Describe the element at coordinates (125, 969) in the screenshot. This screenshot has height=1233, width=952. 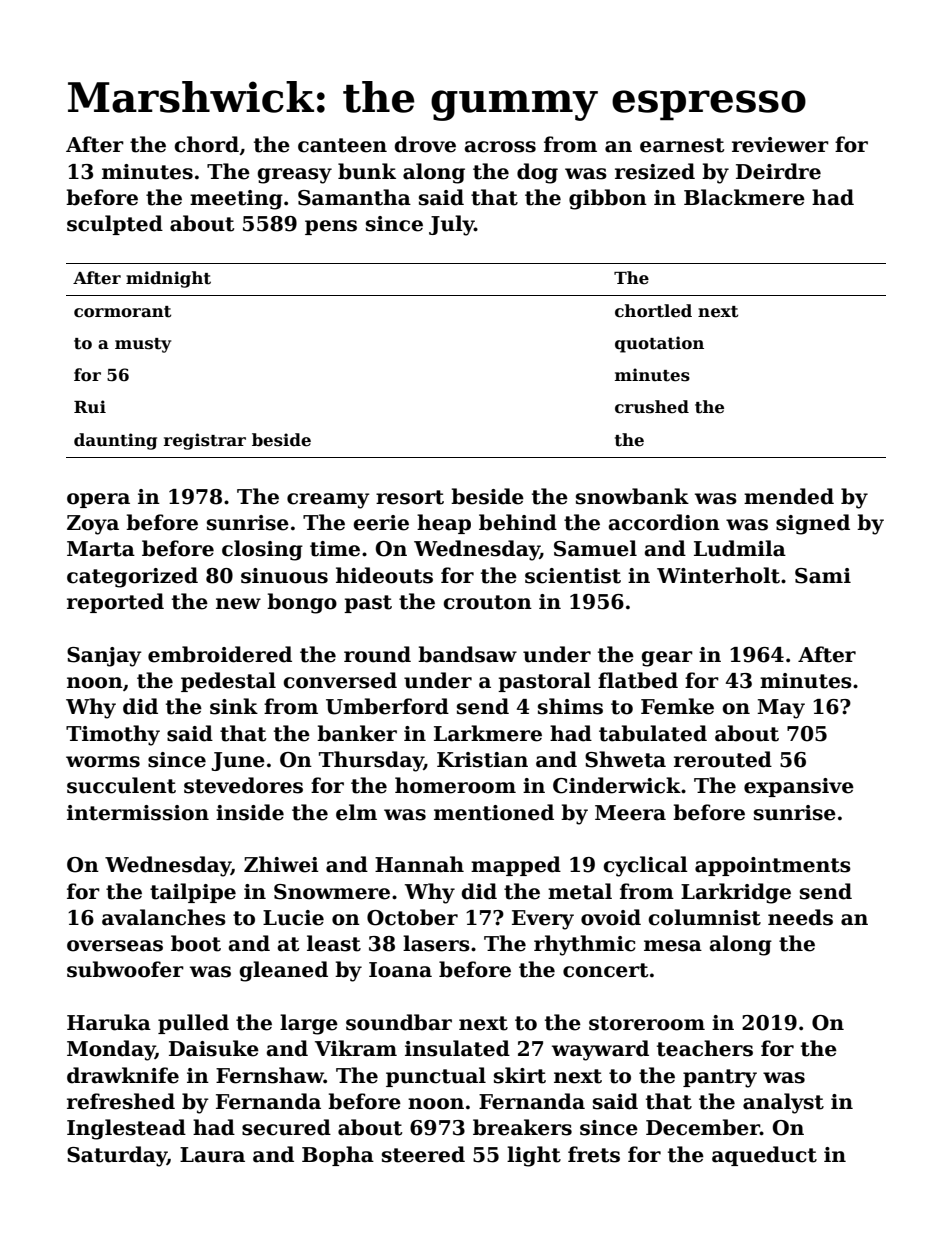
I see `subwoofer` at that location.
